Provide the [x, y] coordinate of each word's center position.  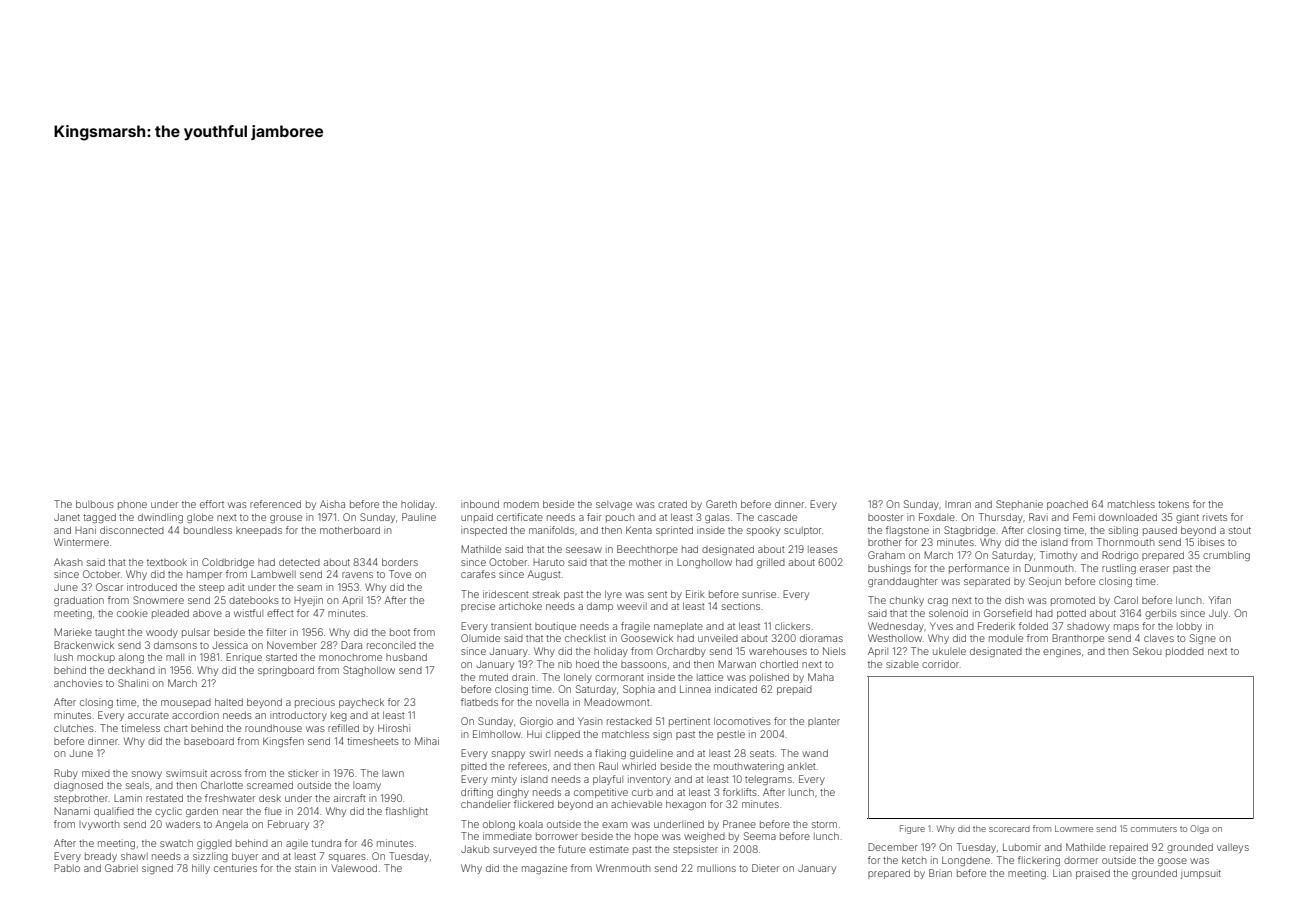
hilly [201, 869]
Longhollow [704, 563]
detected [299, 562]
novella [552, 702]
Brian [940, 873]
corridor [940, 664]
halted [229, 702]
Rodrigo [1120, 556]
